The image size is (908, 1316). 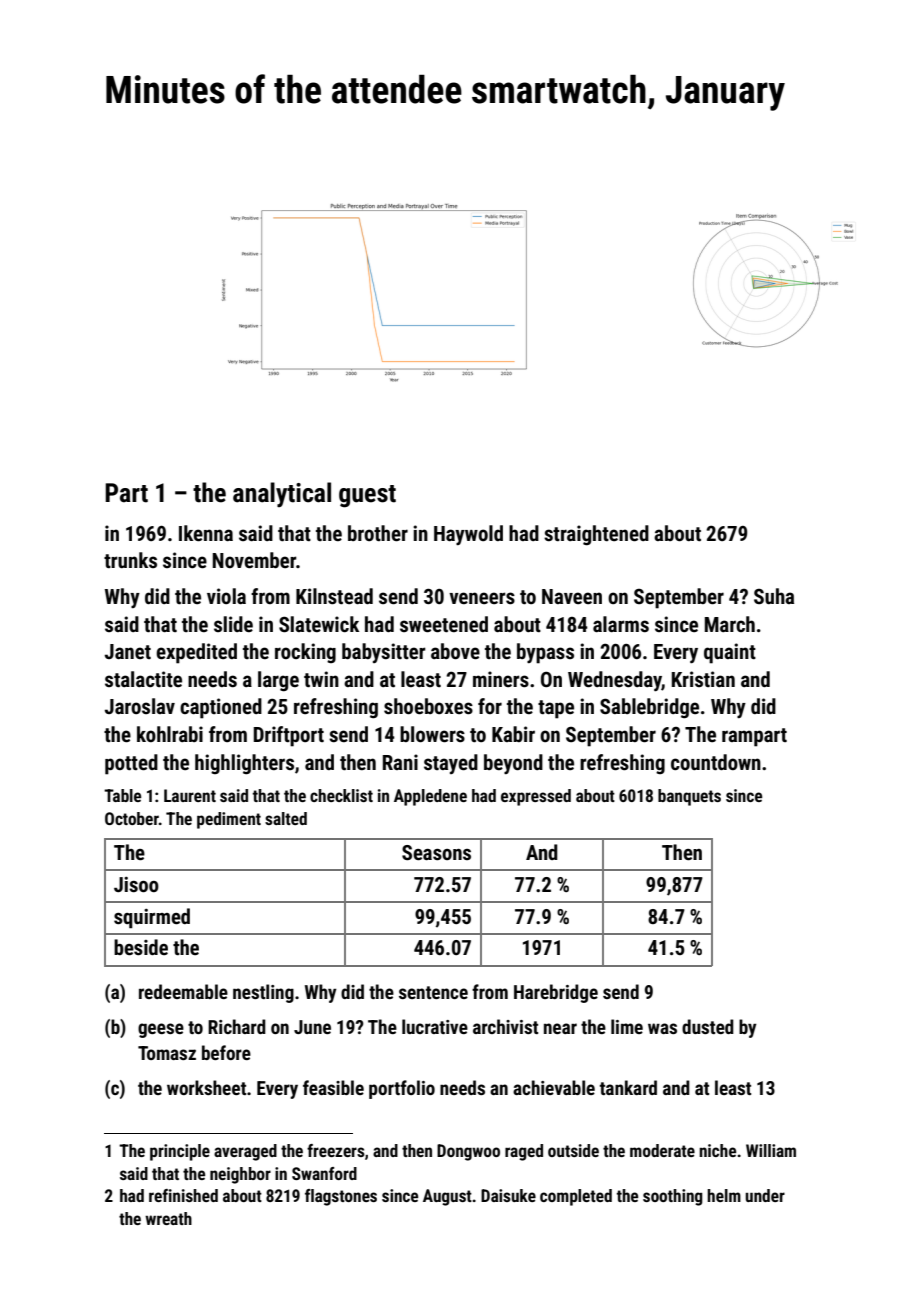 What do you see at coordinates (436, 853) in the screenshot?
I see `Seasons` at bounding box center [436, 853].
